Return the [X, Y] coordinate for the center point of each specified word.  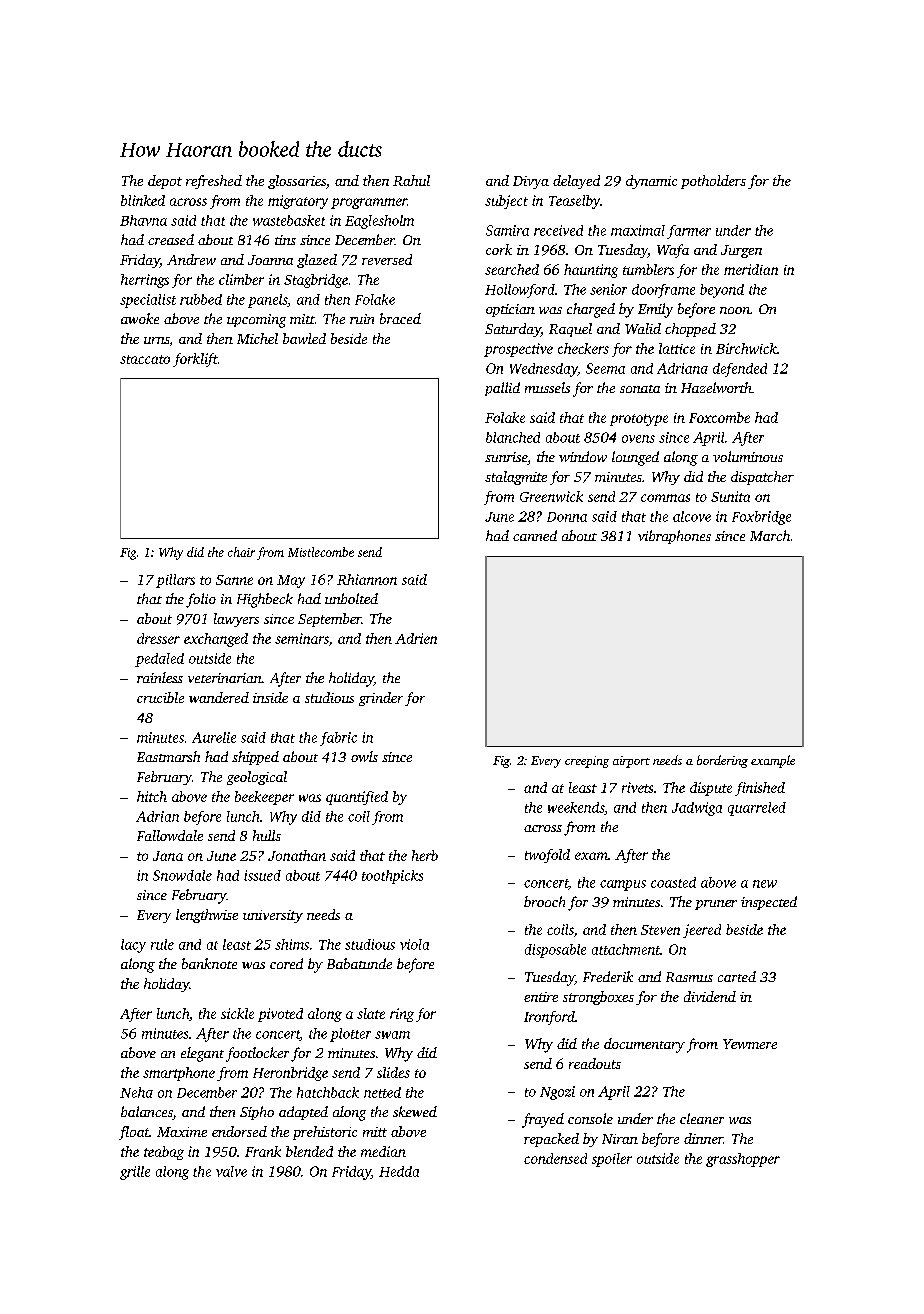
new [765, 884]
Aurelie [214, 737]
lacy [133, 946]
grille [135, 1173]
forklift [195, 360]
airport [631, 762]
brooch [544, 901]
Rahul [411, 180]
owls [364, 756]
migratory [298, 202]
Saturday [513, 330]
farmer [689, 232]
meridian [751, 269]
